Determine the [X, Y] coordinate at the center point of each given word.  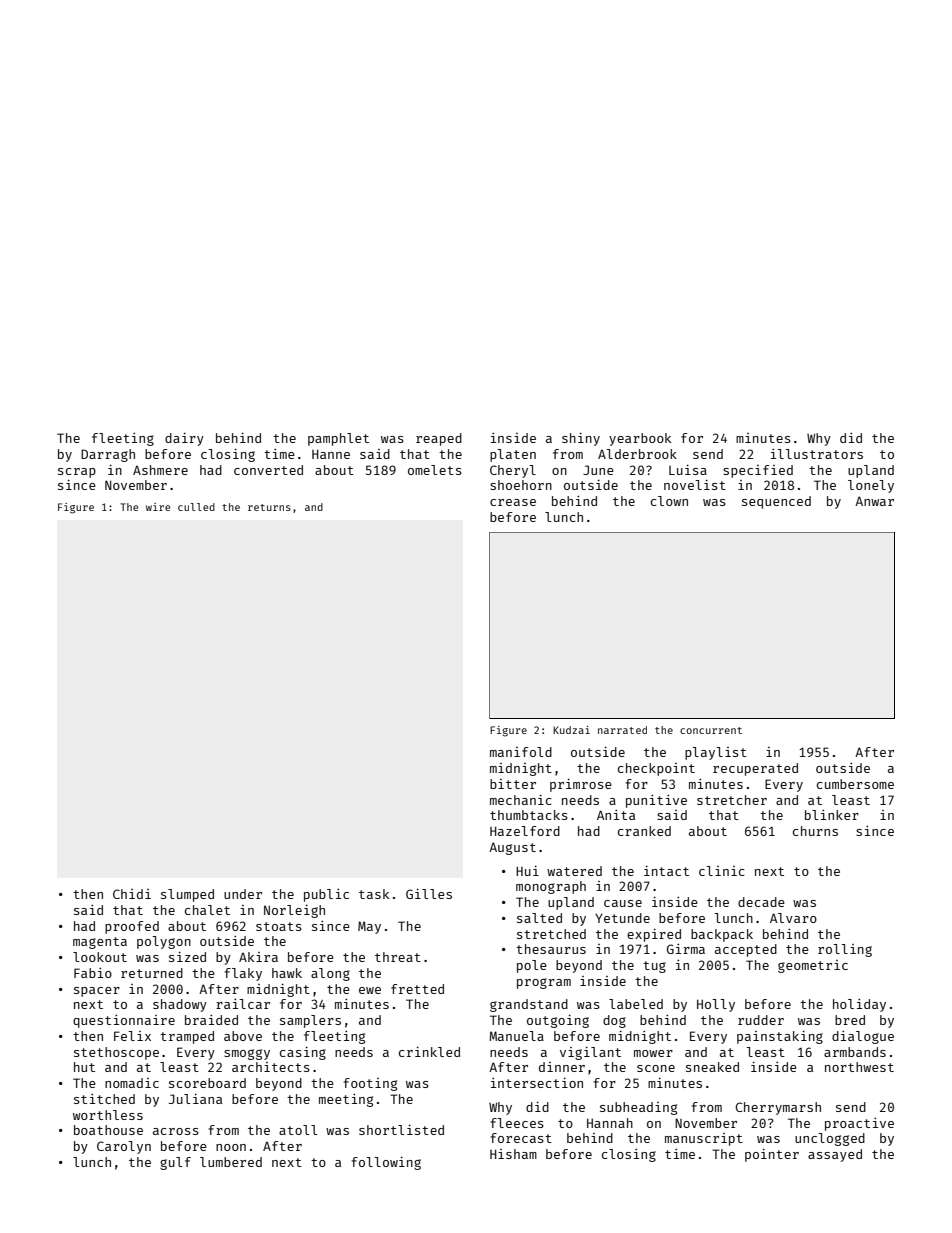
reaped [439, 439]
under [243, 894]
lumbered [231, 1162]
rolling [845, 950]
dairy [184, 439]
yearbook [640, 439]
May [369, 927]
